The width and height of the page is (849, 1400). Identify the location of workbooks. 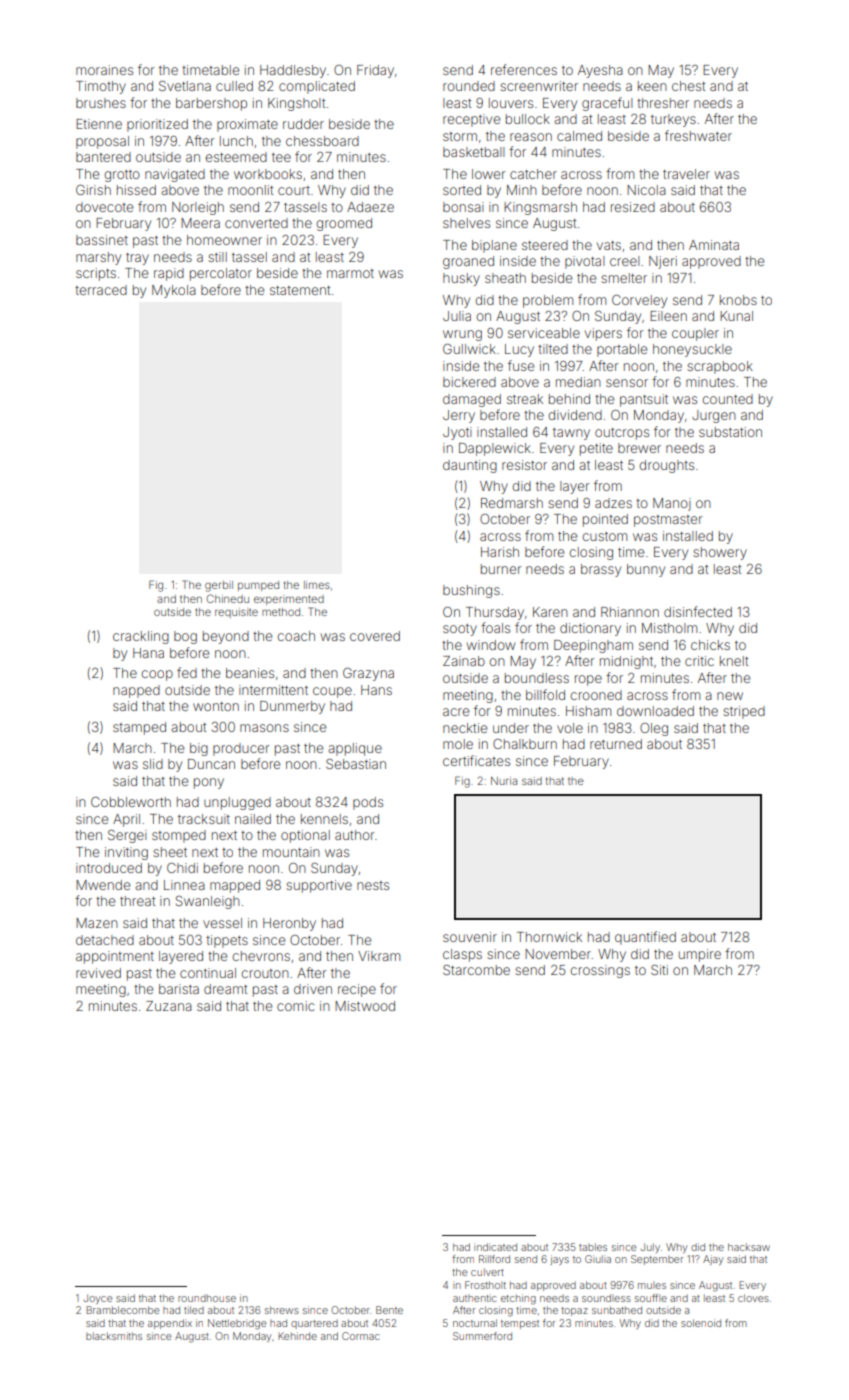
(268, 174).
